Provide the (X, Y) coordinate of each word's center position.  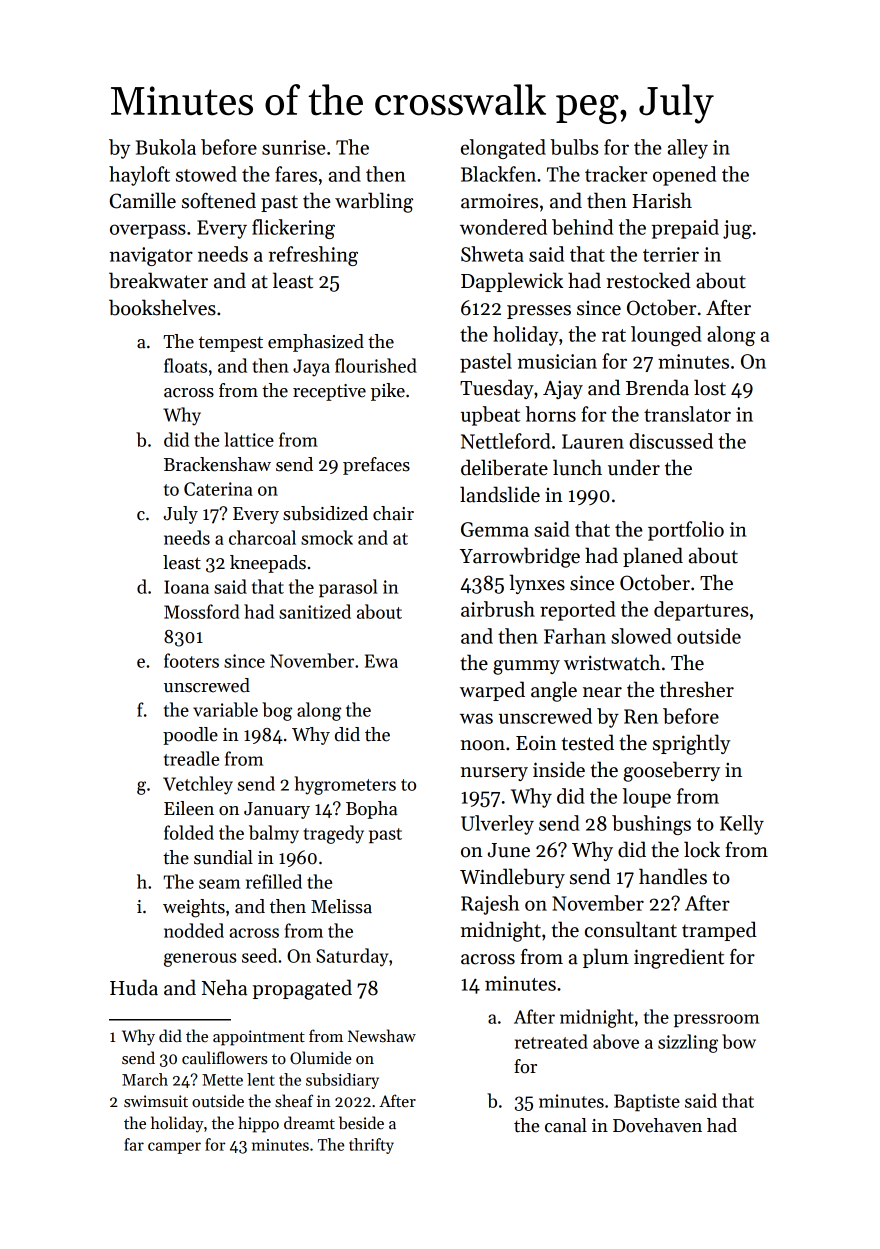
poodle (190, 736)
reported (578, 611)
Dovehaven (657, 1125)
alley (688, 149)
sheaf (294, 1101)
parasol (348, 588)
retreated (551, 1041)
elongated (503, 149)
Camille (143, 200)
